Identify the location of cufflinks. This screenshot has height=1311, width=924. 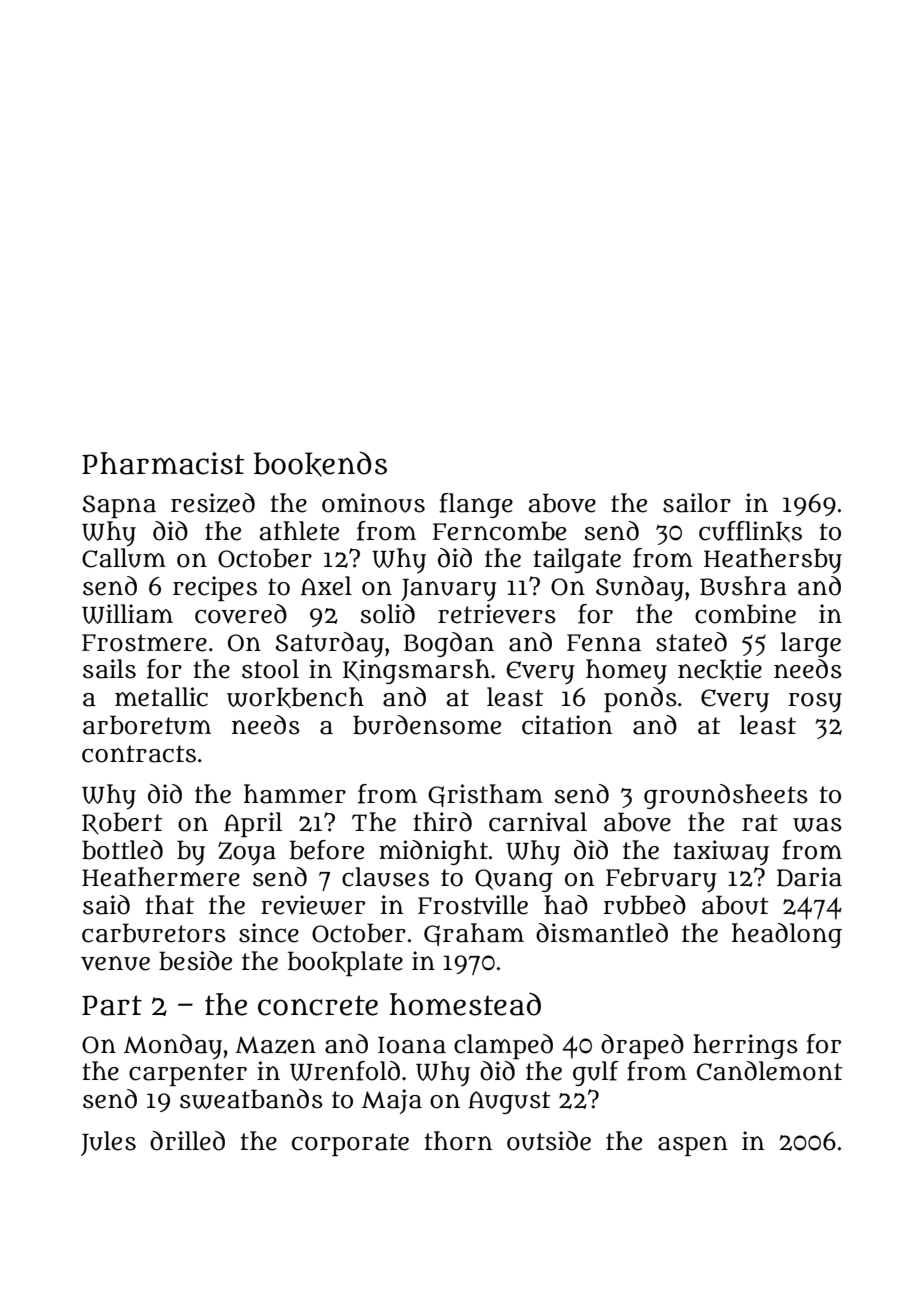
(750, 531).
